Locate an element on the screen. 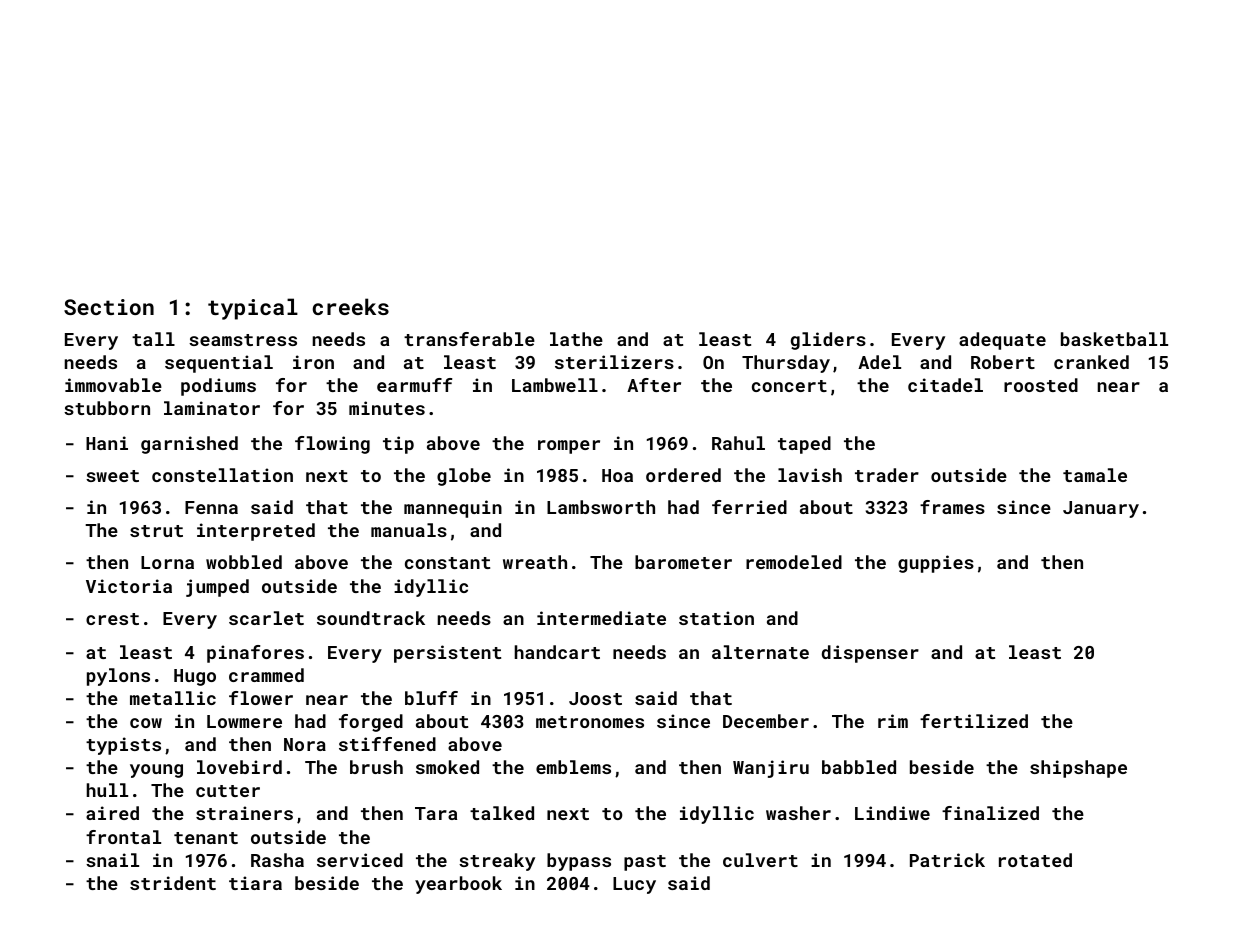  metronomes is located at coordinates (590, 722).
